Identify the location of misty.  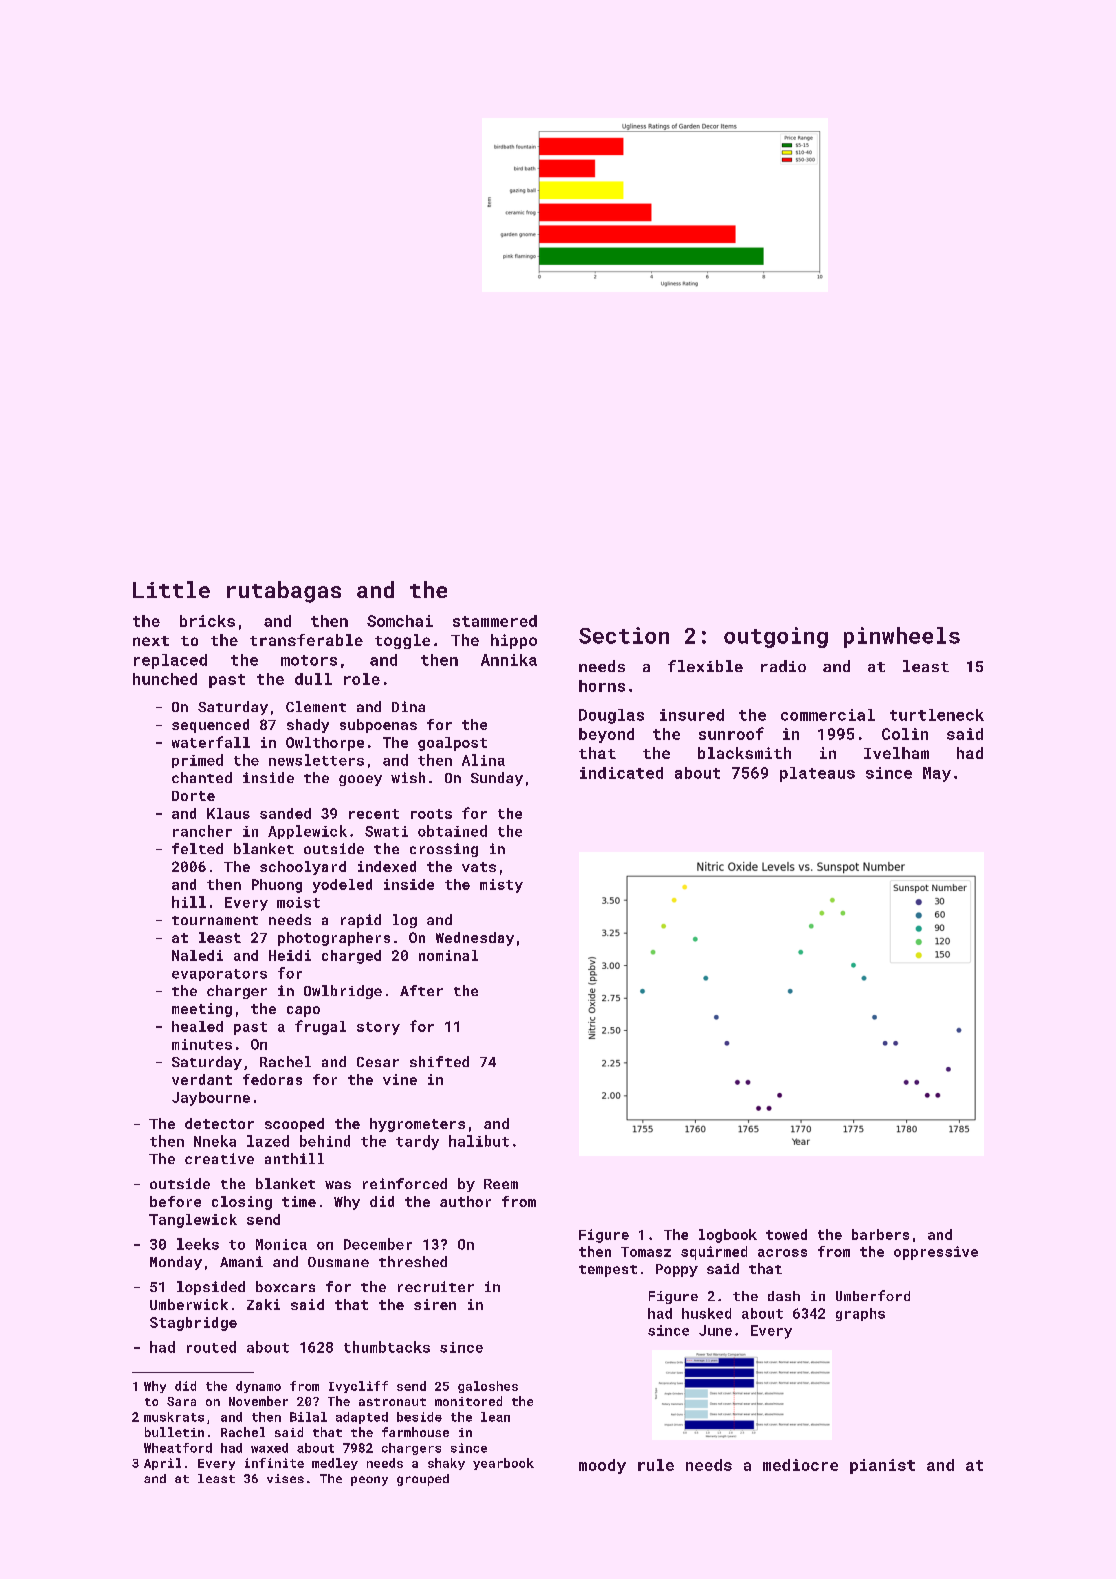
(501, 886).
